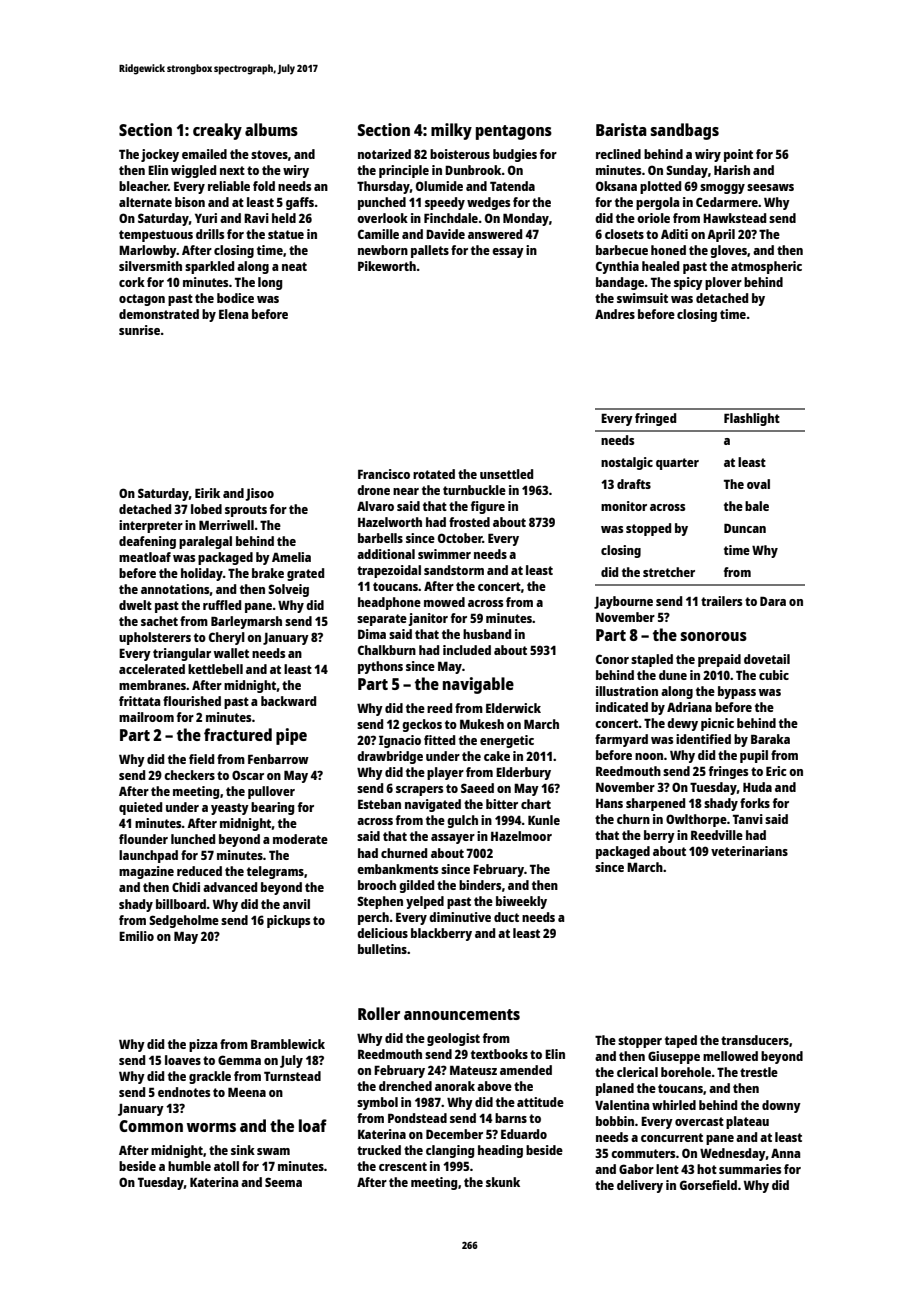 The width and height of the document is (924, 1308). I want to click on pentagons, so click(514, 132).
